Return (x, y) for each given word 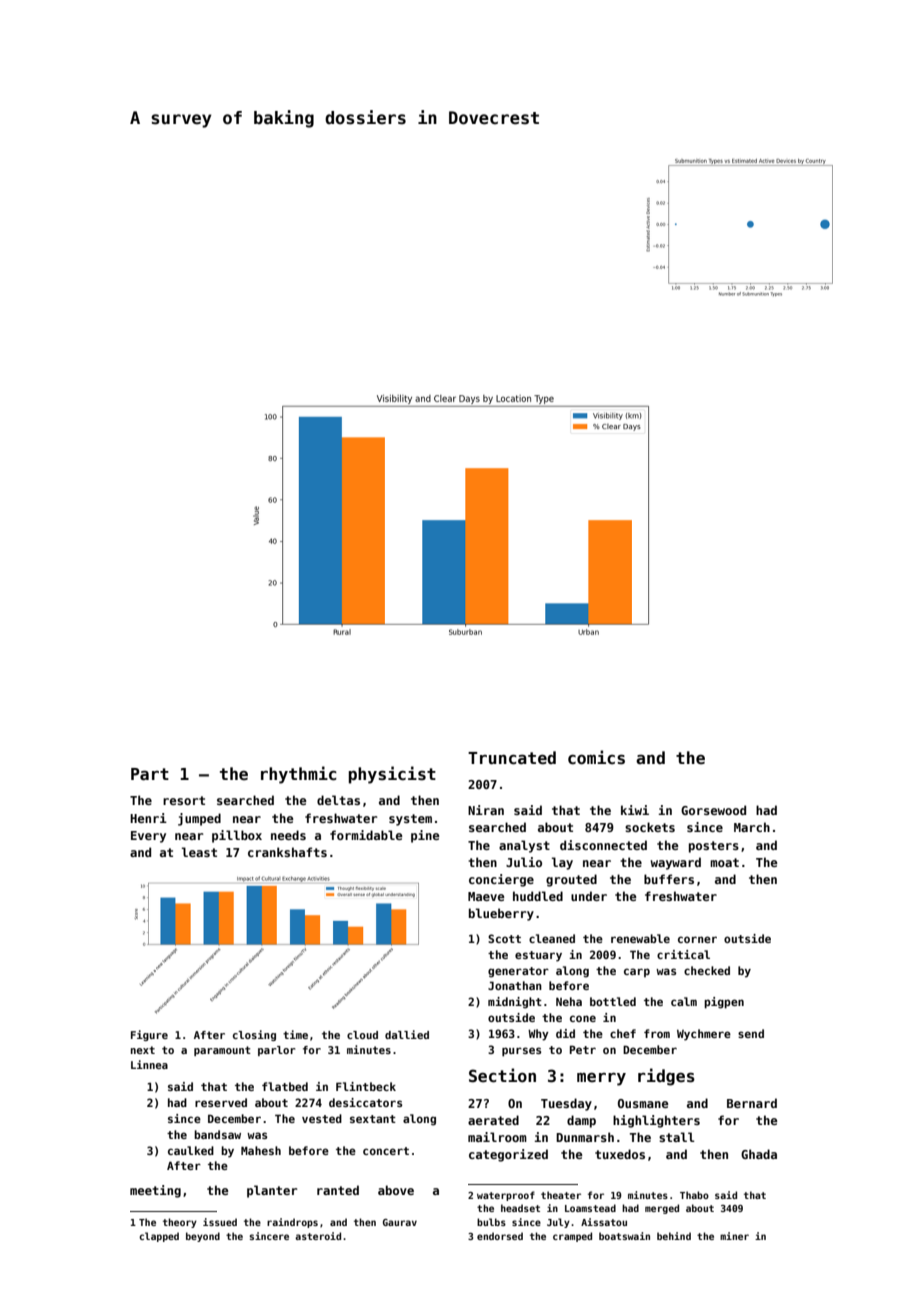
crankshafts (287, 852)
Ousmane (643, 1103)
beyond (203, 1237)
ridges (666, 1077)
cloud (362, 1035)
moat (724, 862)
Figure (149, 1035)
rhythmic (299, 775)
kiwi (635, 810)
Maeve (486, 896)
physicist (392, 775)
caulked (191, 1150)
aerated (493, 1120)
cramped (572, 1237)
